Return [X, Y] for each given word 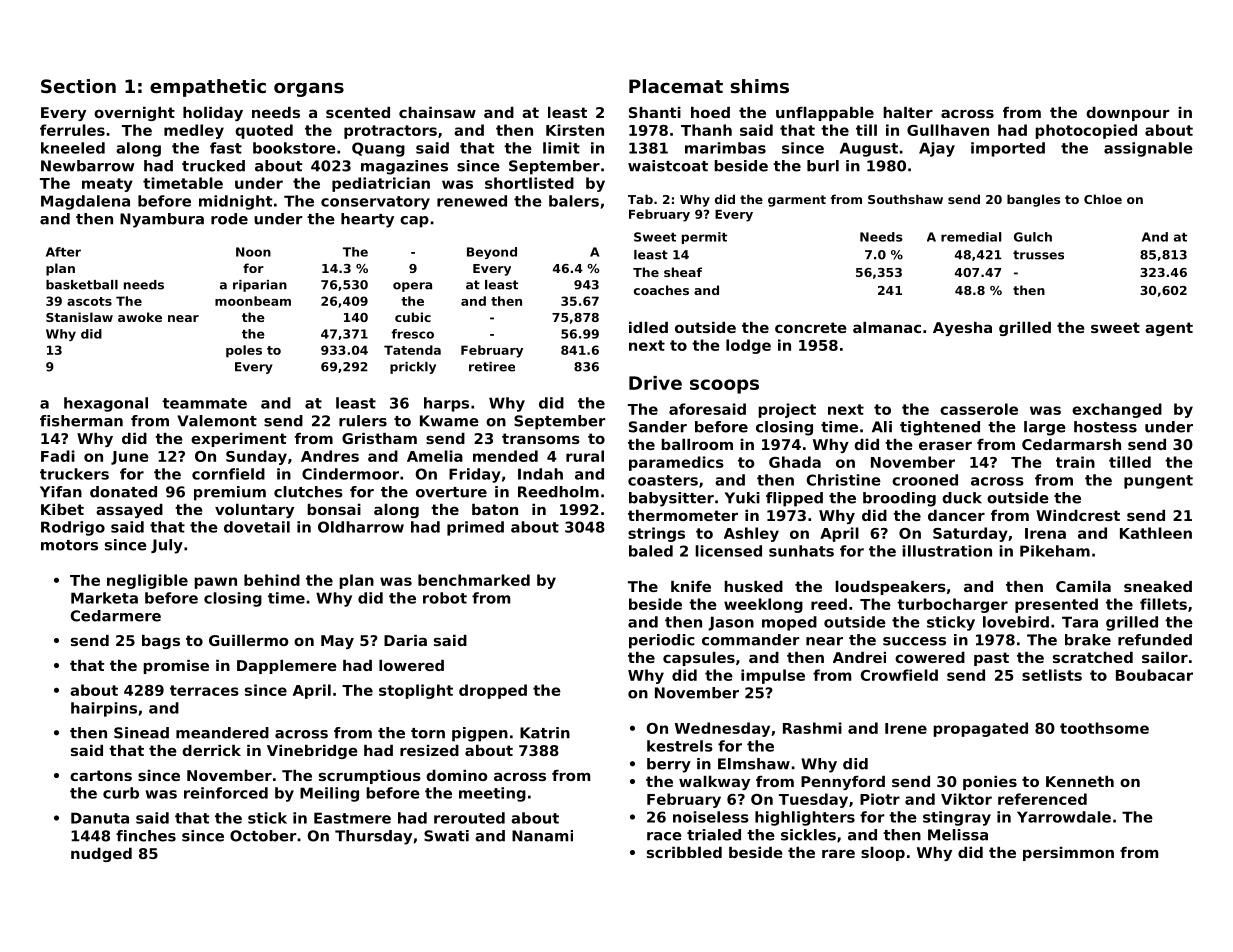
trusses [1038, 255]
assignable [1148, 149]
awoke [140, 317]
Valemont [217, 421]
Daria [405, 640]
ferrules [72, 130]
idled [648, 327]
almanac [887, 327]
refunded [1155, 640]
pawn [215, 583]
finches [146, 836]
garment [797, 201]
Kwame [449, 421]
